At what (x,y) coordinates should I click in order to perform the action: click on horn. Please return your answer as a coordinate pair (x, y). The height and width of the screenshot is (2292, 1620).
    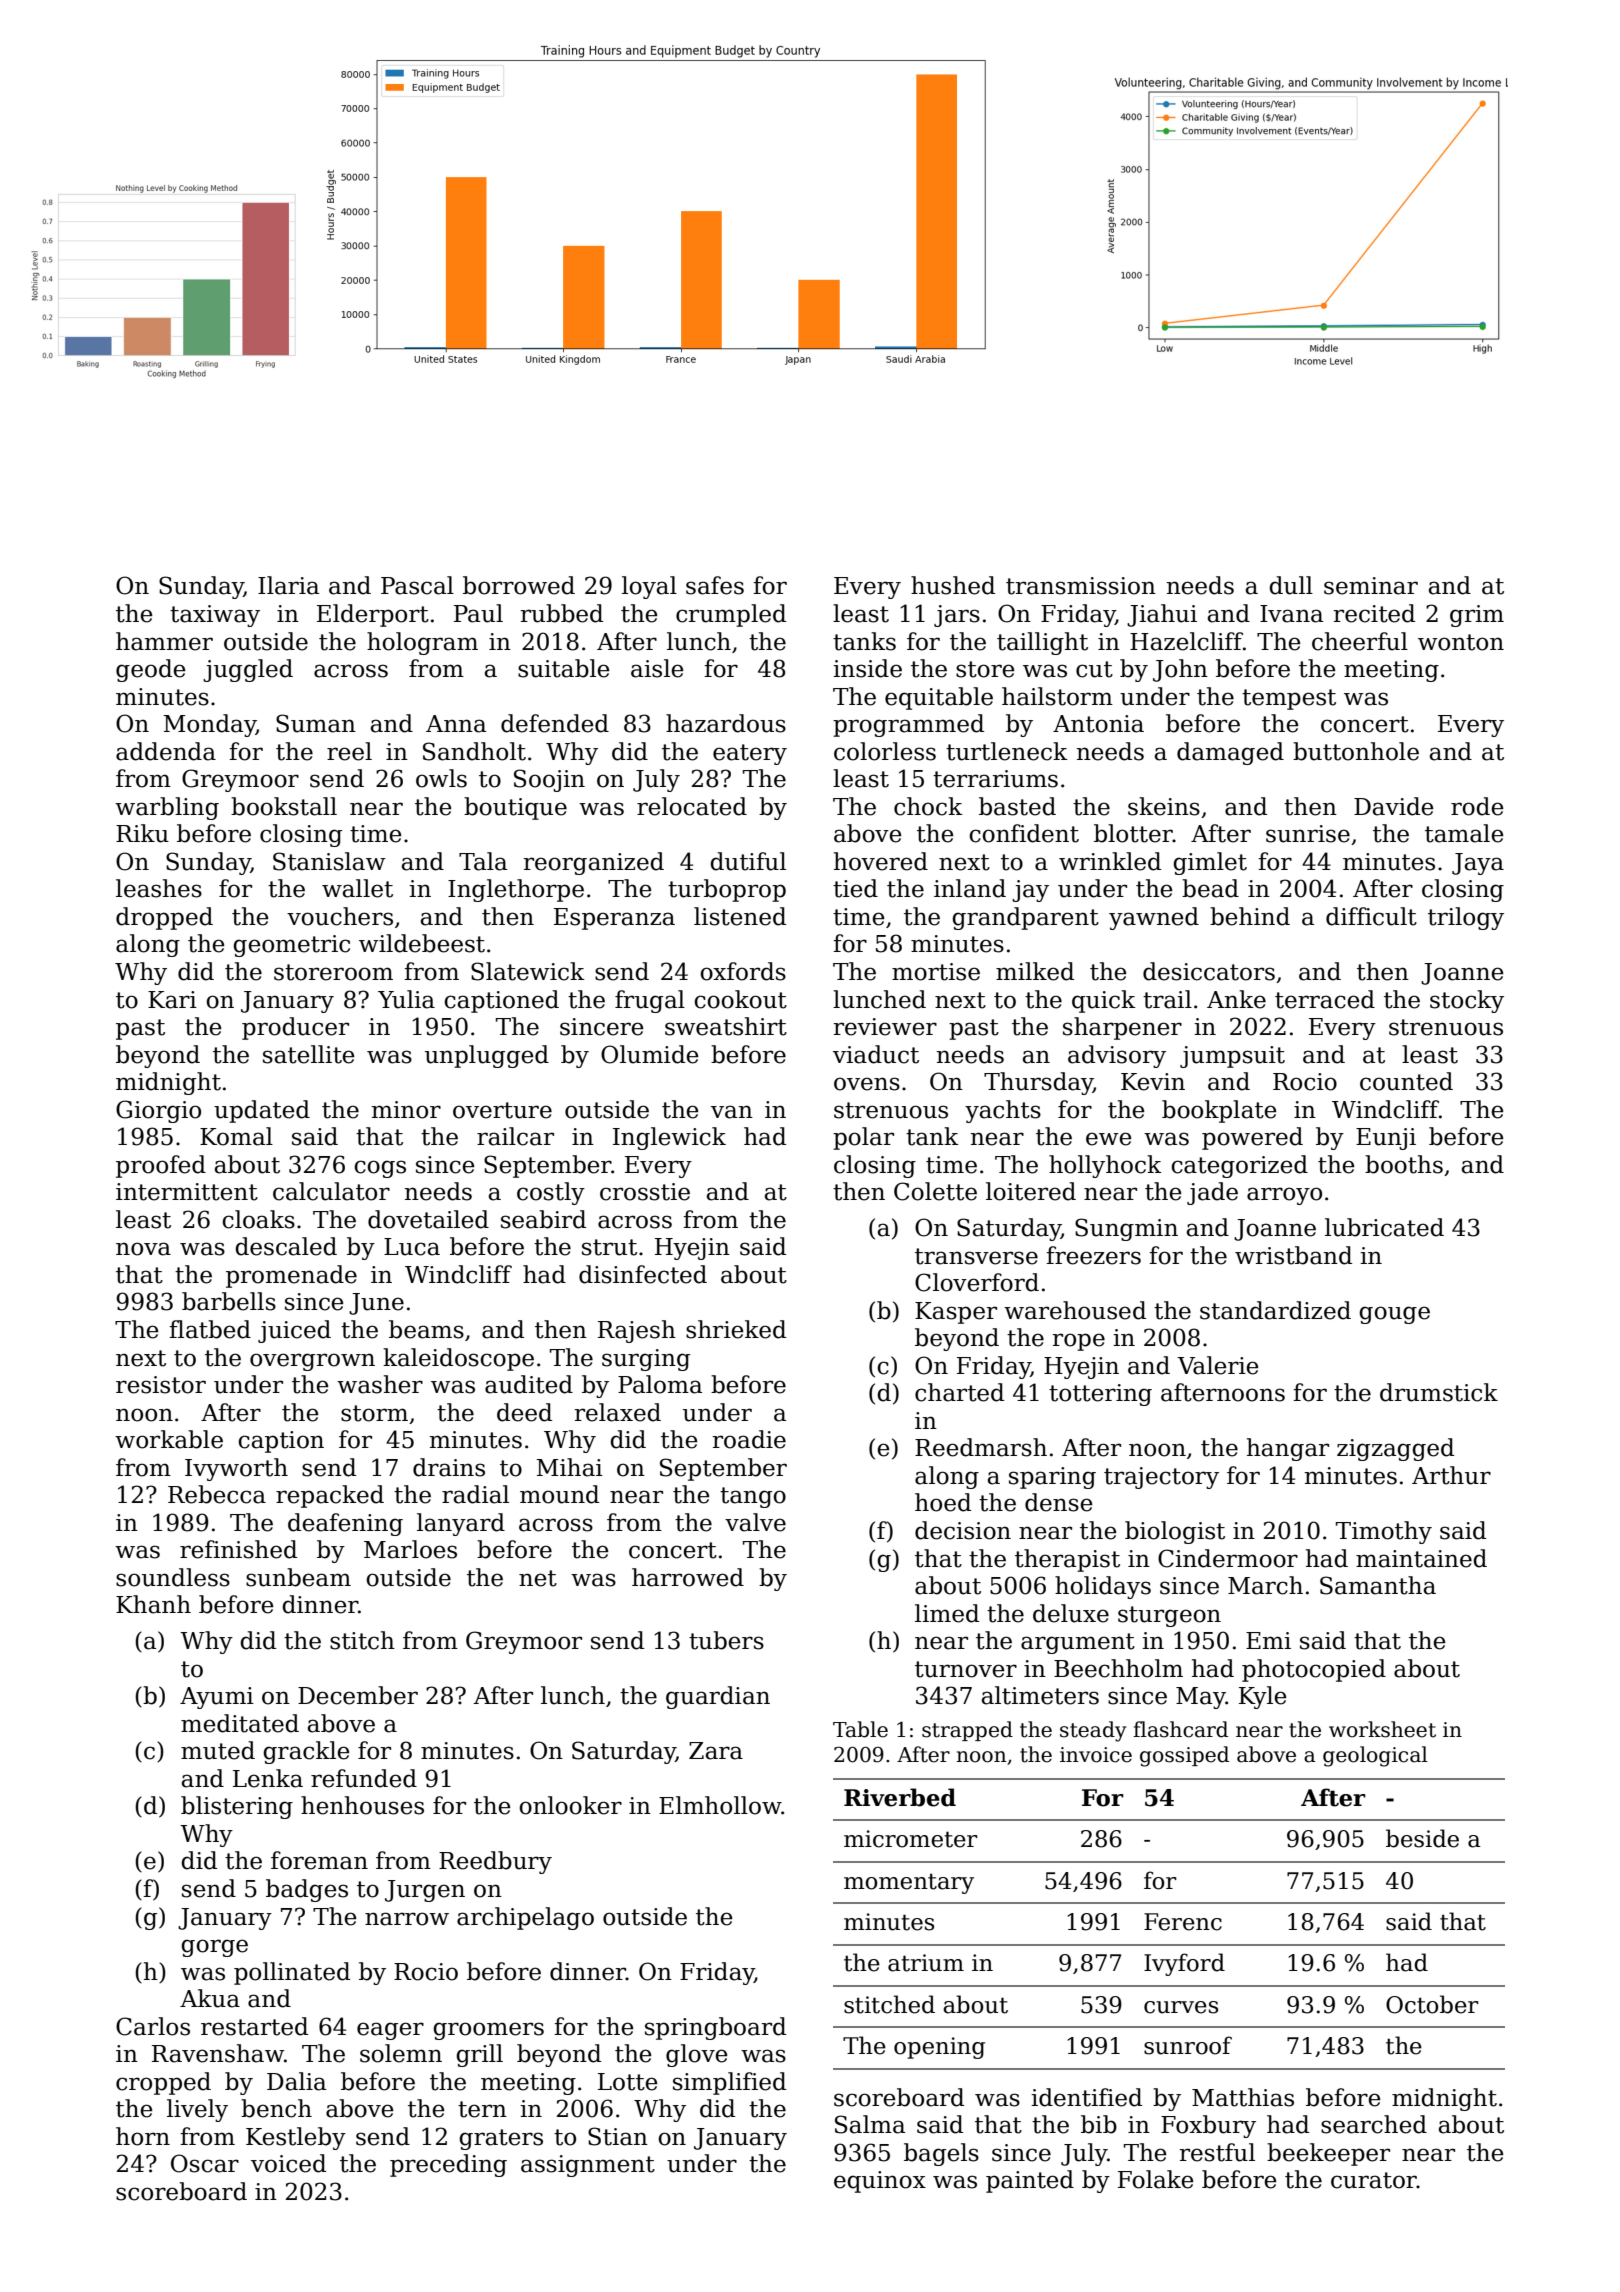
    Looking at the image, I should click on (143, 2136).
